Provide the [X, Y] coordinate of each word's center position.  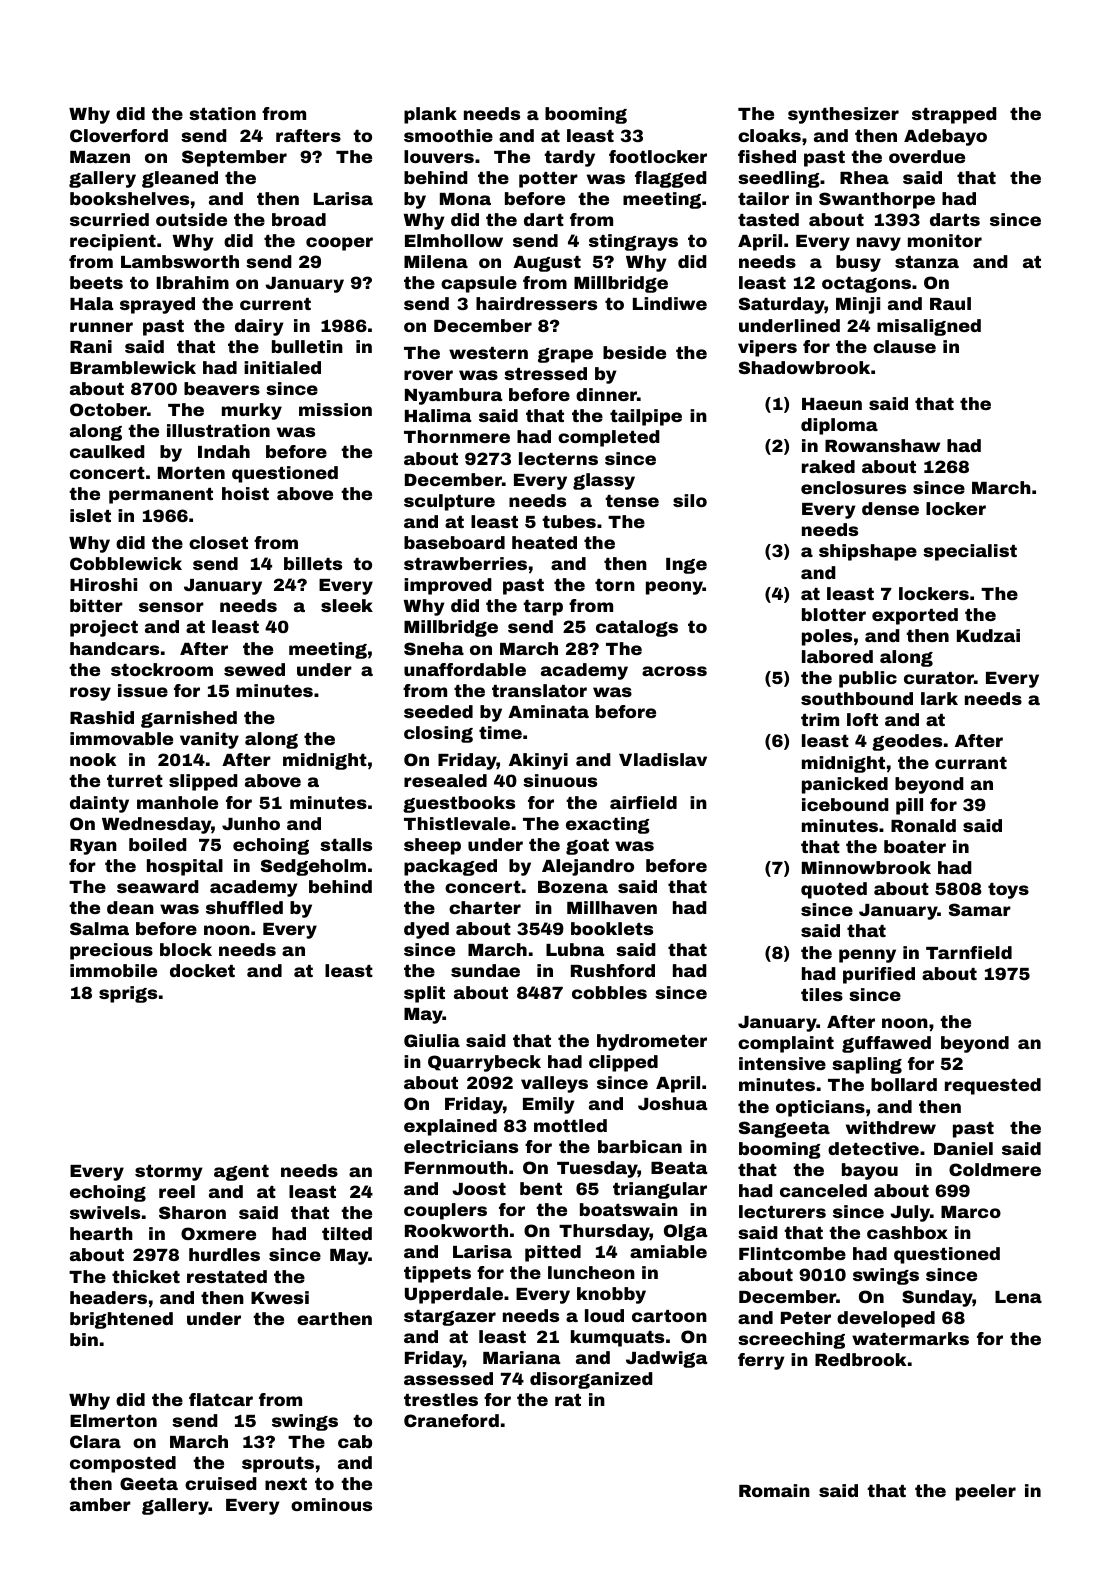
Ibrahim [192, 282]
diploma [839, 426]
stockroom [162, 669]
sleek [347, 605]
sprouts [278, 1465]
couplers [445, 1211]
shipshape [868, 552]
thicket [146, 1276]
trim [820, 719]
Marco [971, 1212]
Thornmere [457, 436]
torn [615, 585]
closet [218, 542]
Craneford [451, 1420]
